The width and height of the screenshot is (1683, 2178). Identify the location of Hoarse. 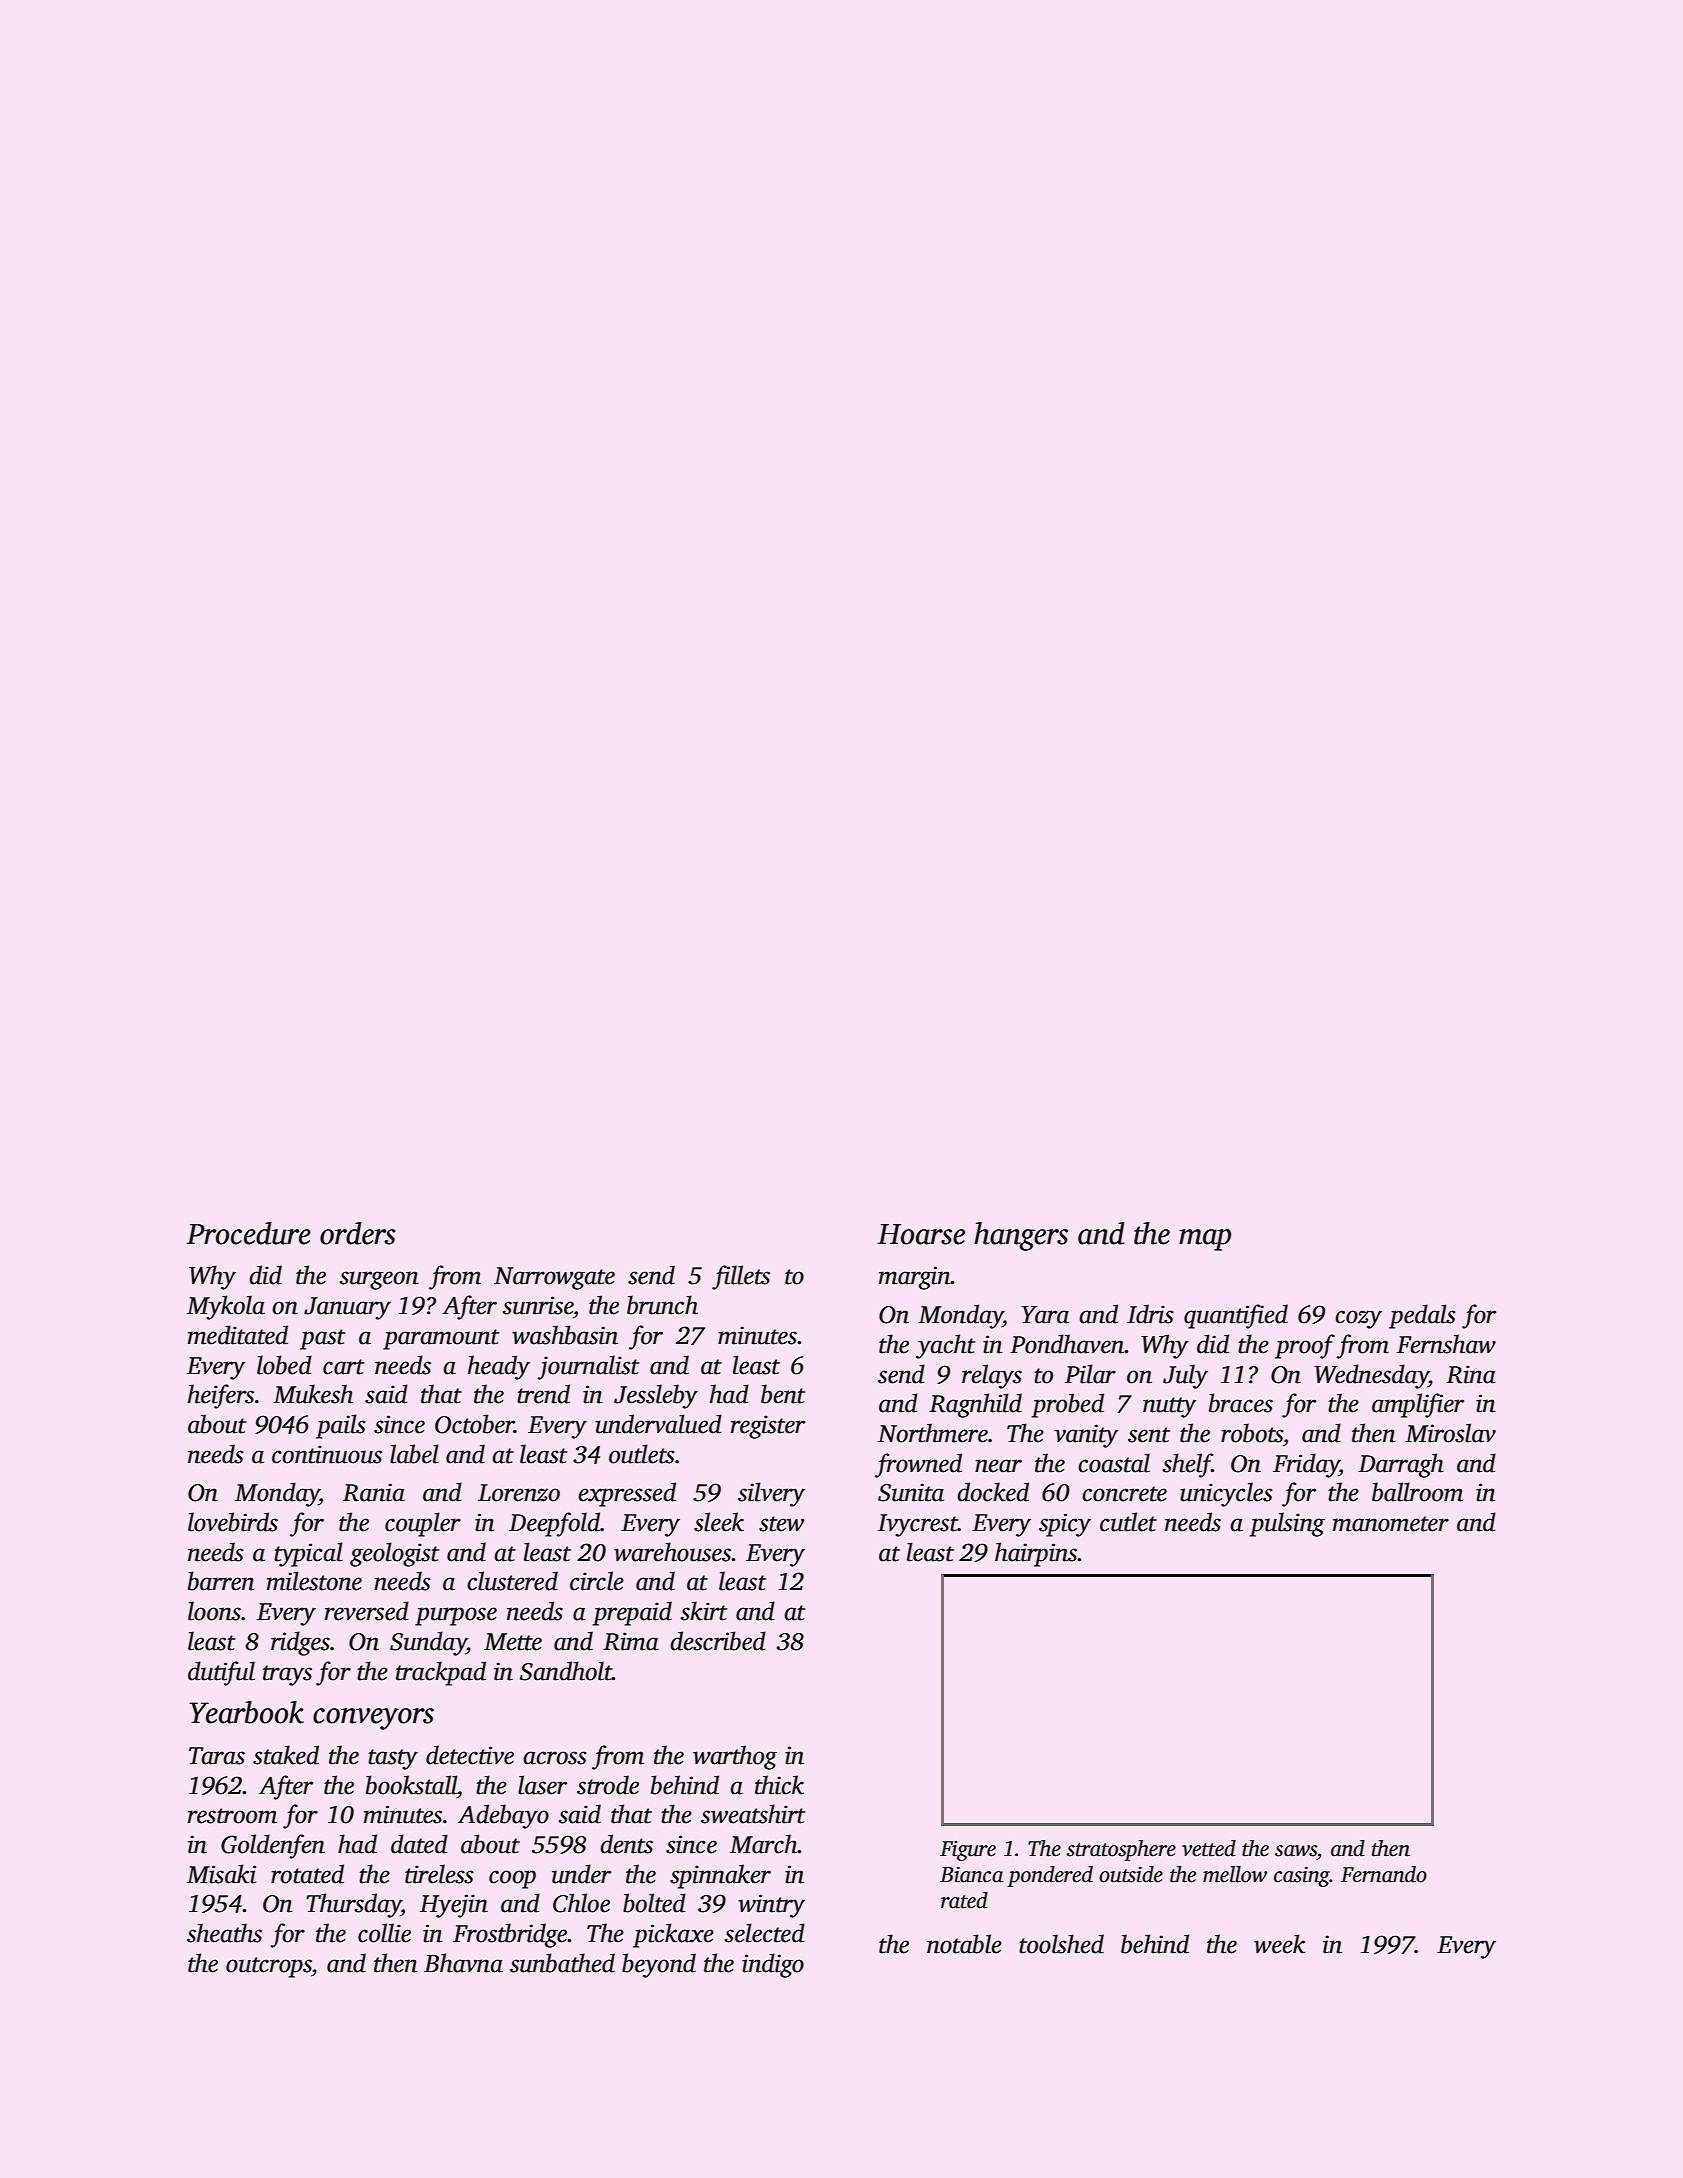
(921, 1234).
